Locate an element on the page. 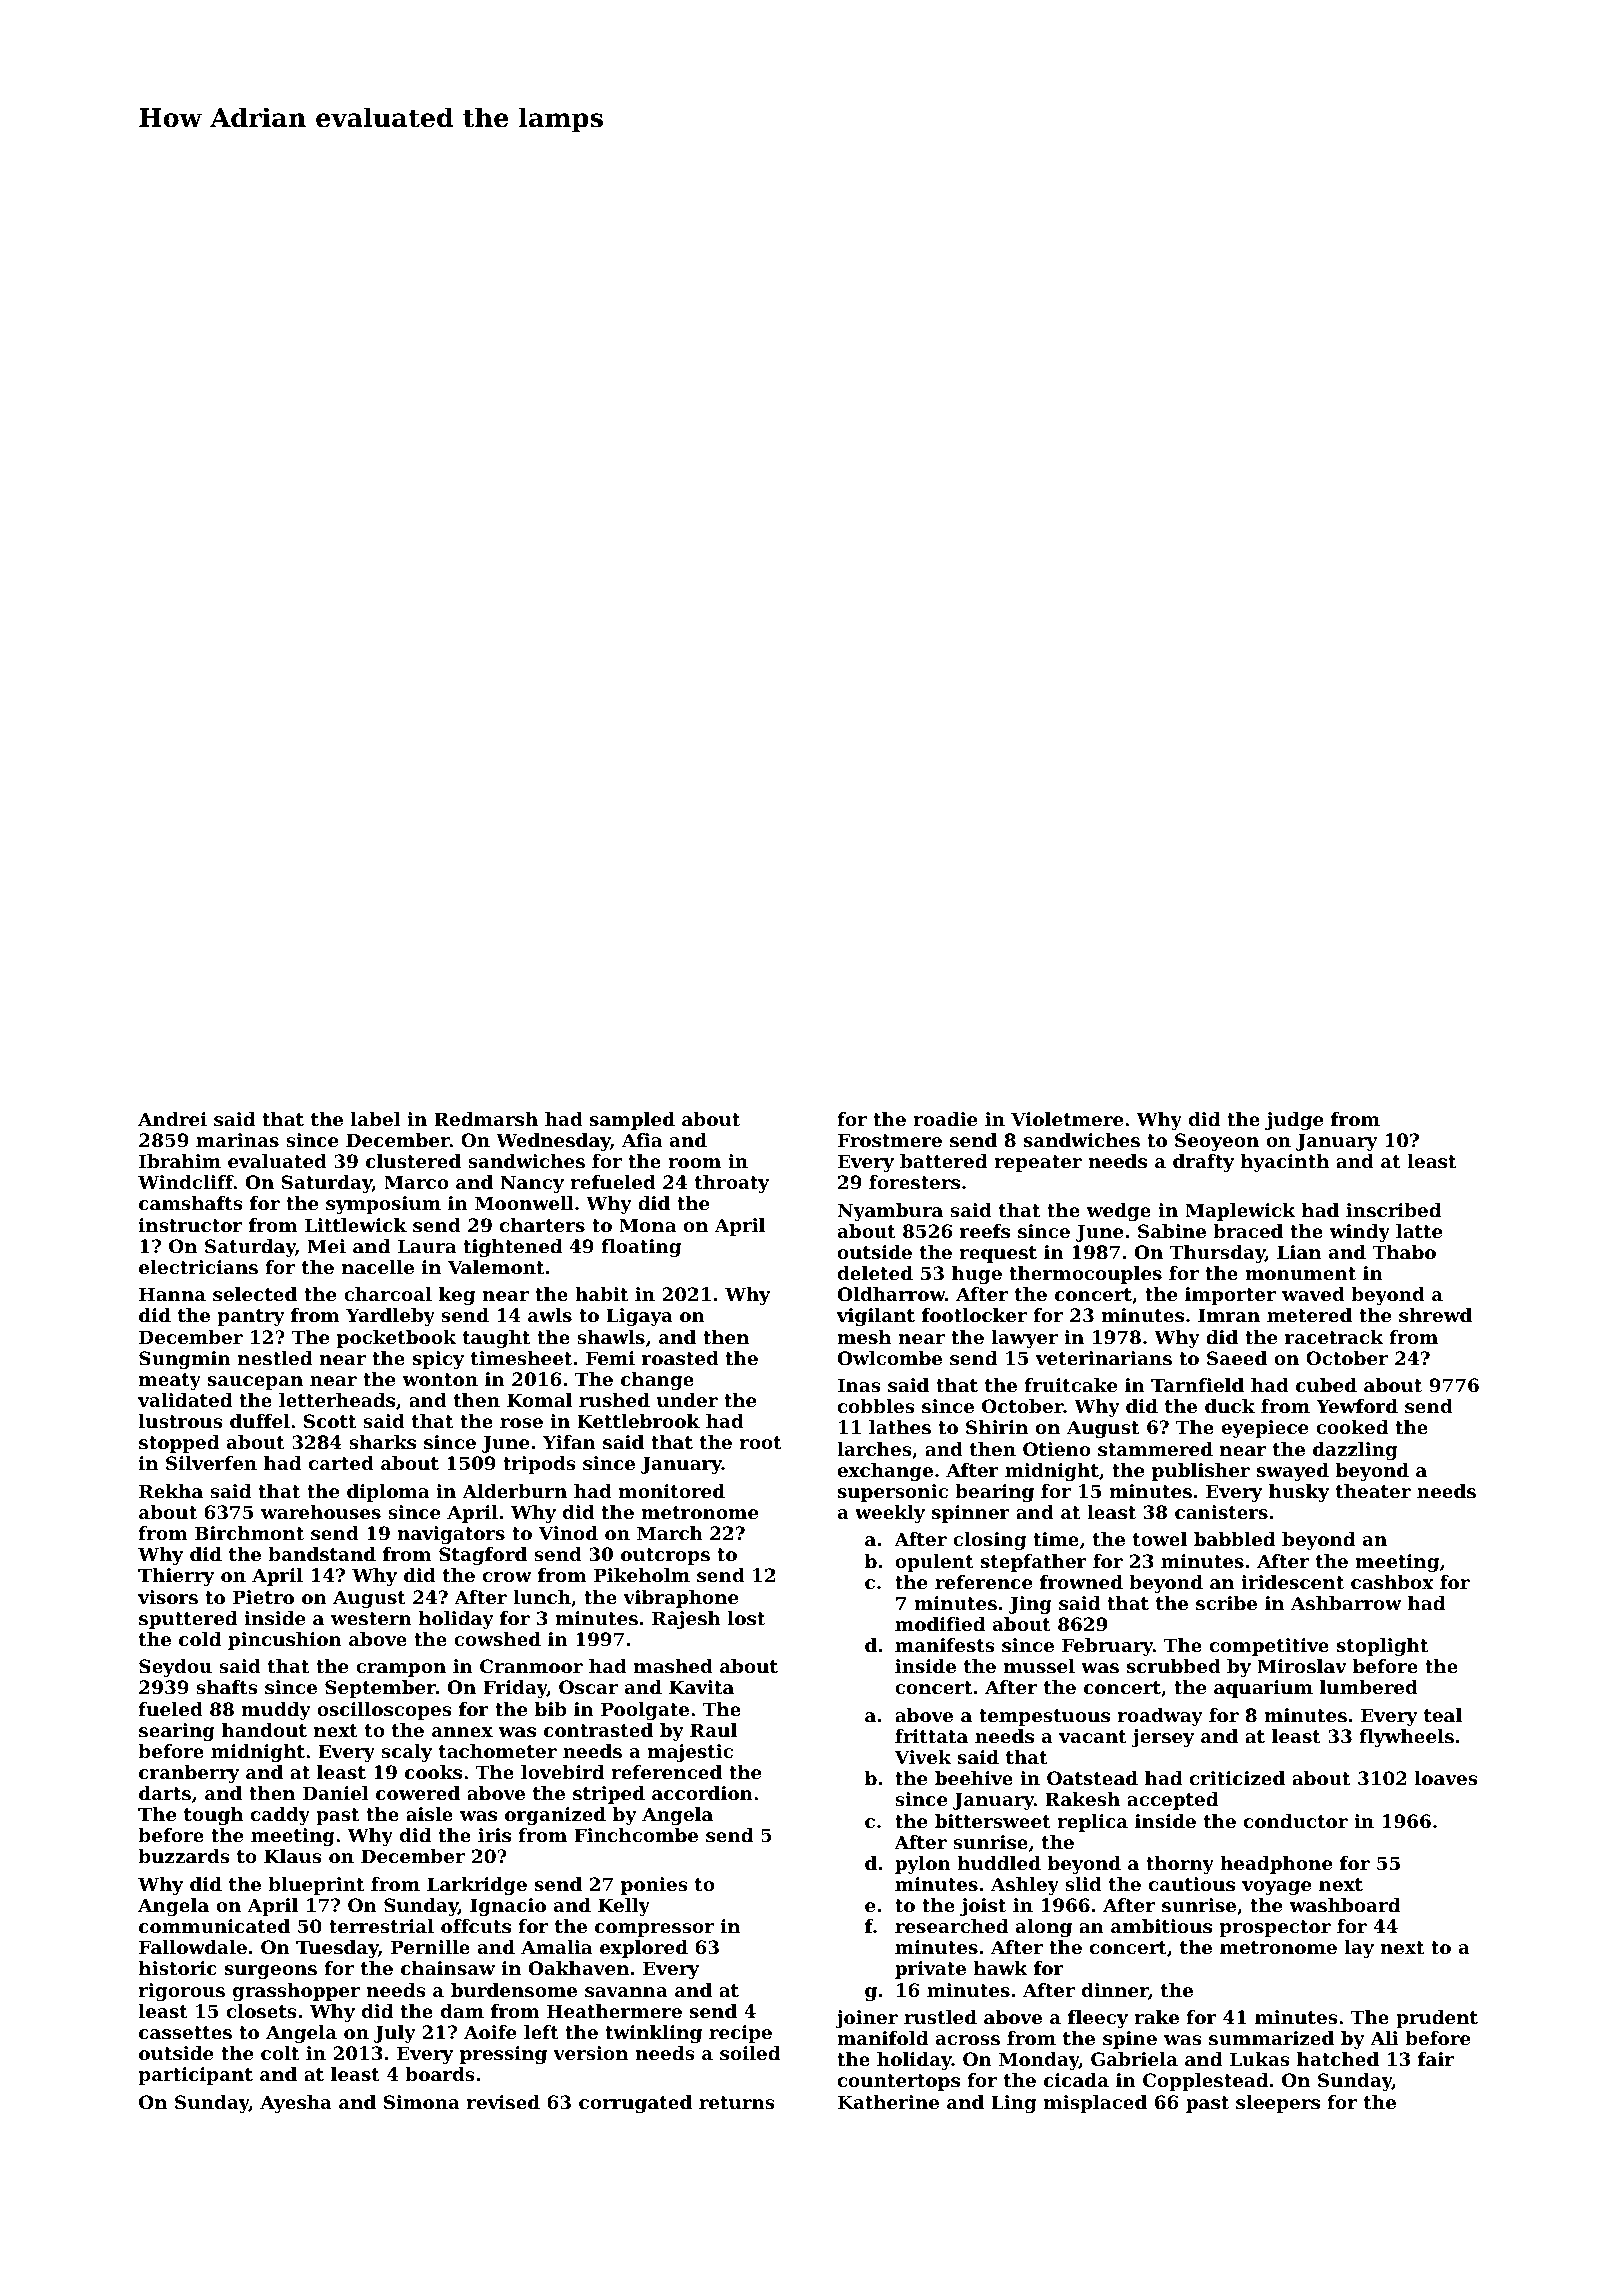 This page has width=1620, height=2292. annex is located at coordinates (462, 1732).
